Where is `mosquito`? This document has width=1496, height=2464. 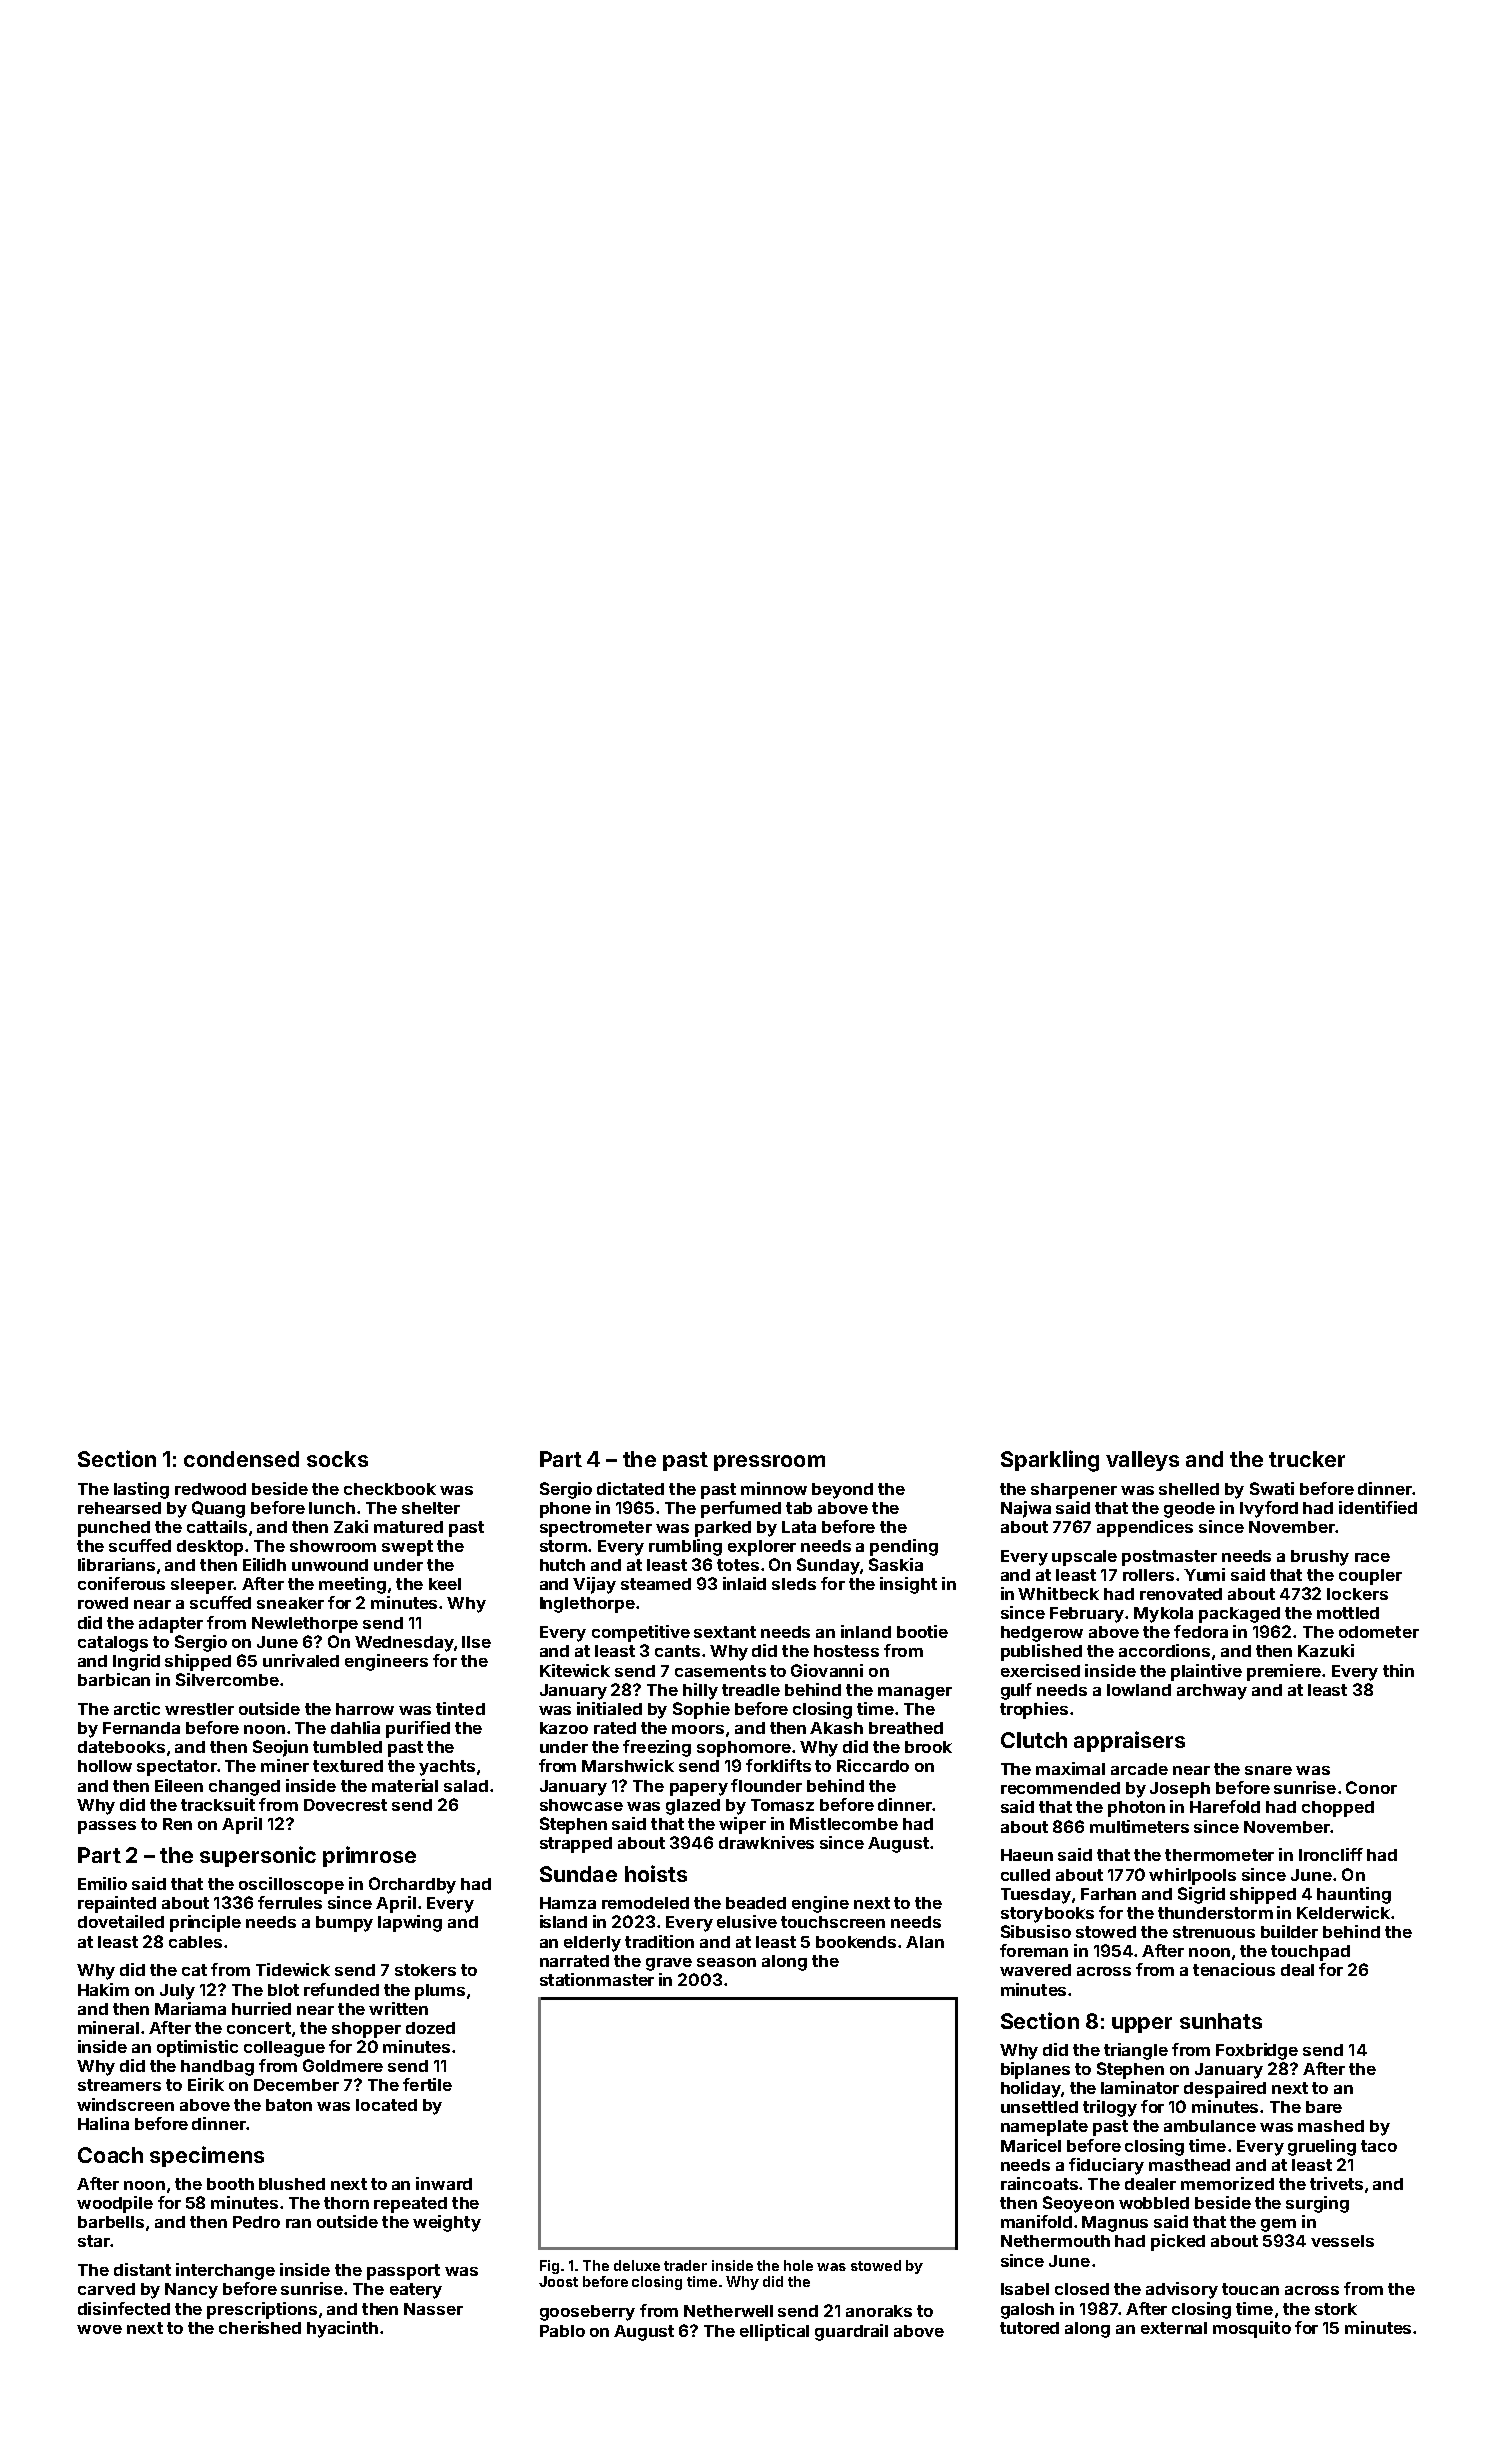 mosquito is located at coordinates (1252, 2329).
